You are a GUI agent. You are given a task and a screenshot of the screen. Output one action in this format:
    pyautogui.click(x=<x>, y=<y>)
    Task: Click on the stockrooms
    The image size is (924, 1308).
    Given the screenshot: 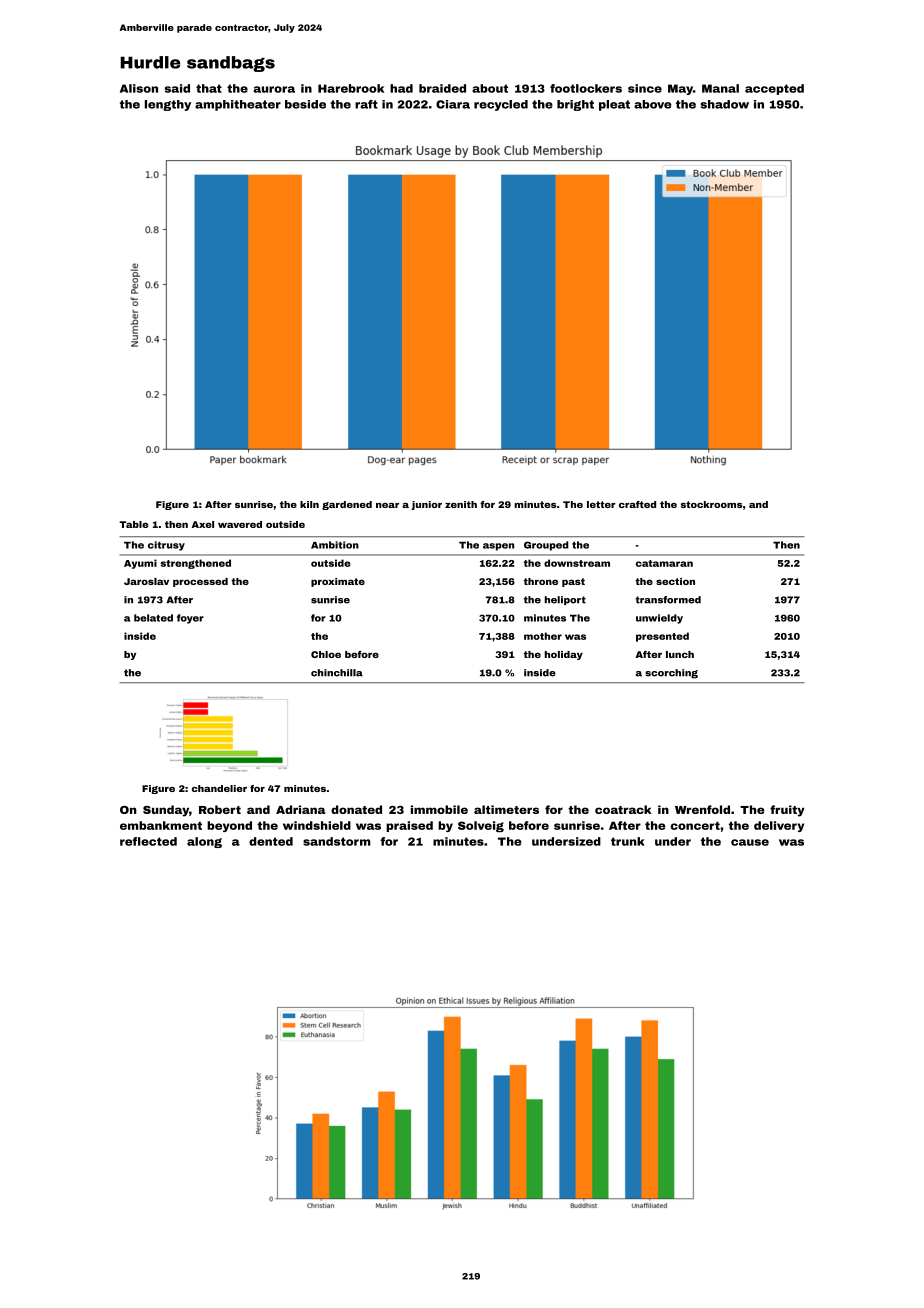 What is the action you would take?
    pyautogui.click(x=711, y=504)
